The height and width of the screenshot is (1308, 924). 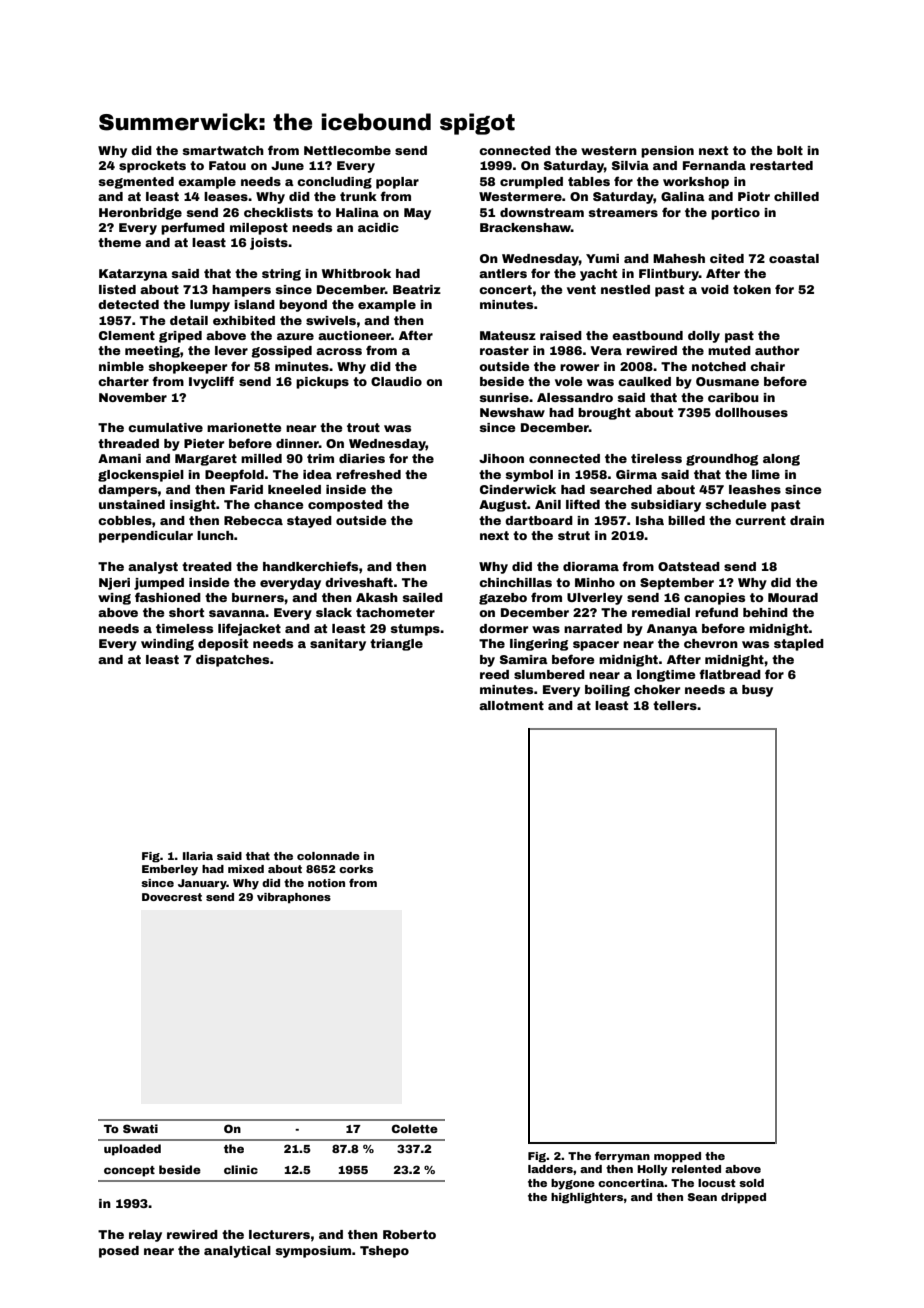 I want to click on relay, so click(x=145, y=1236).
